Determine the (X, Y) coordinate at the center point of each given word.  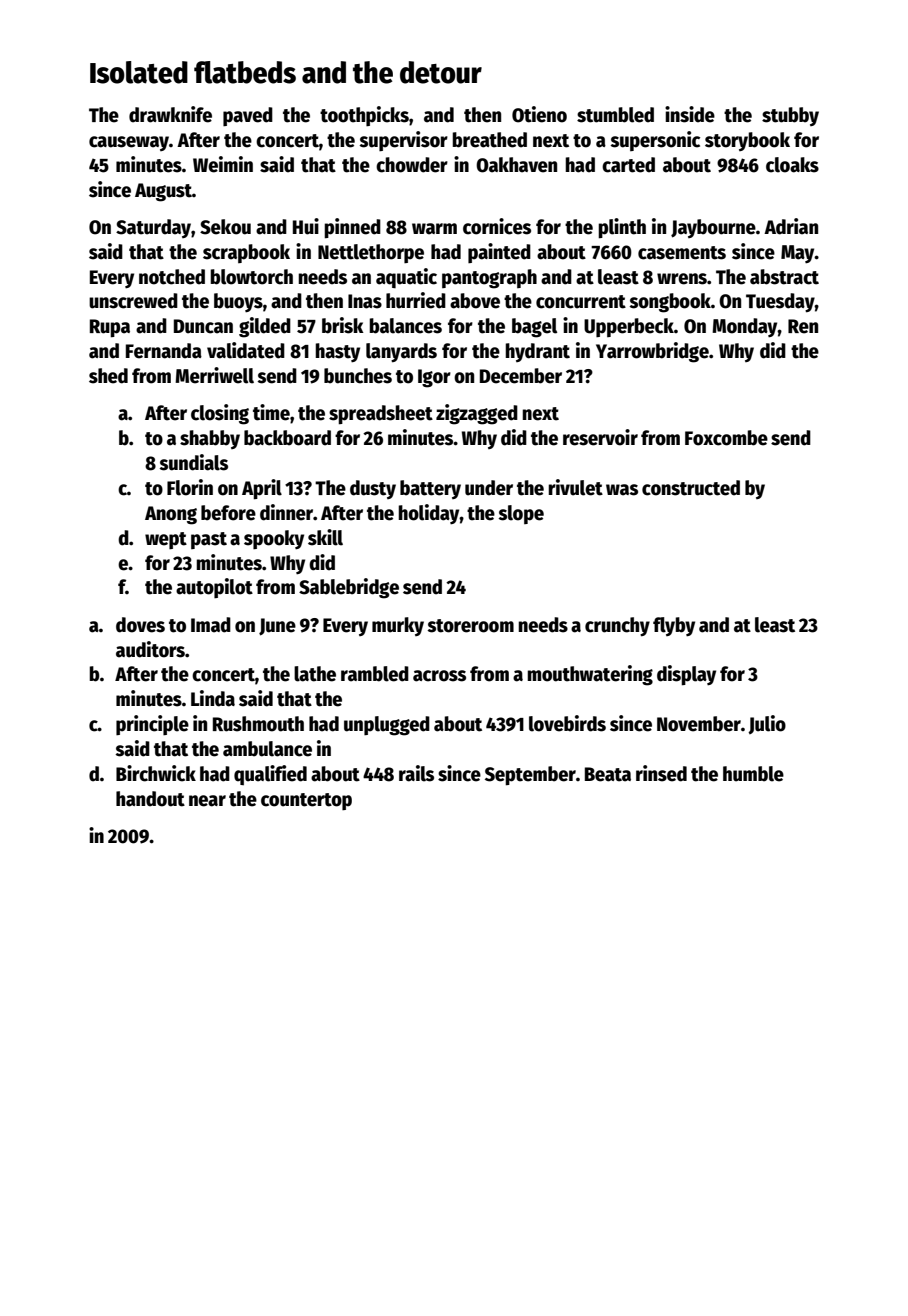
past (209, 540)
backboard (287, 438)
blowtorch (251, 277)
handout (150, 799)
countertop (306, 801)
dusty (373, 489)
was (622, 490)
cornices (497, 226)
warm (434, 229)
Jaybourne (713, 228)
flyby (674, 627)
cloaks (792, 165)
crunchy (617, 626)
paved (248, 116)
